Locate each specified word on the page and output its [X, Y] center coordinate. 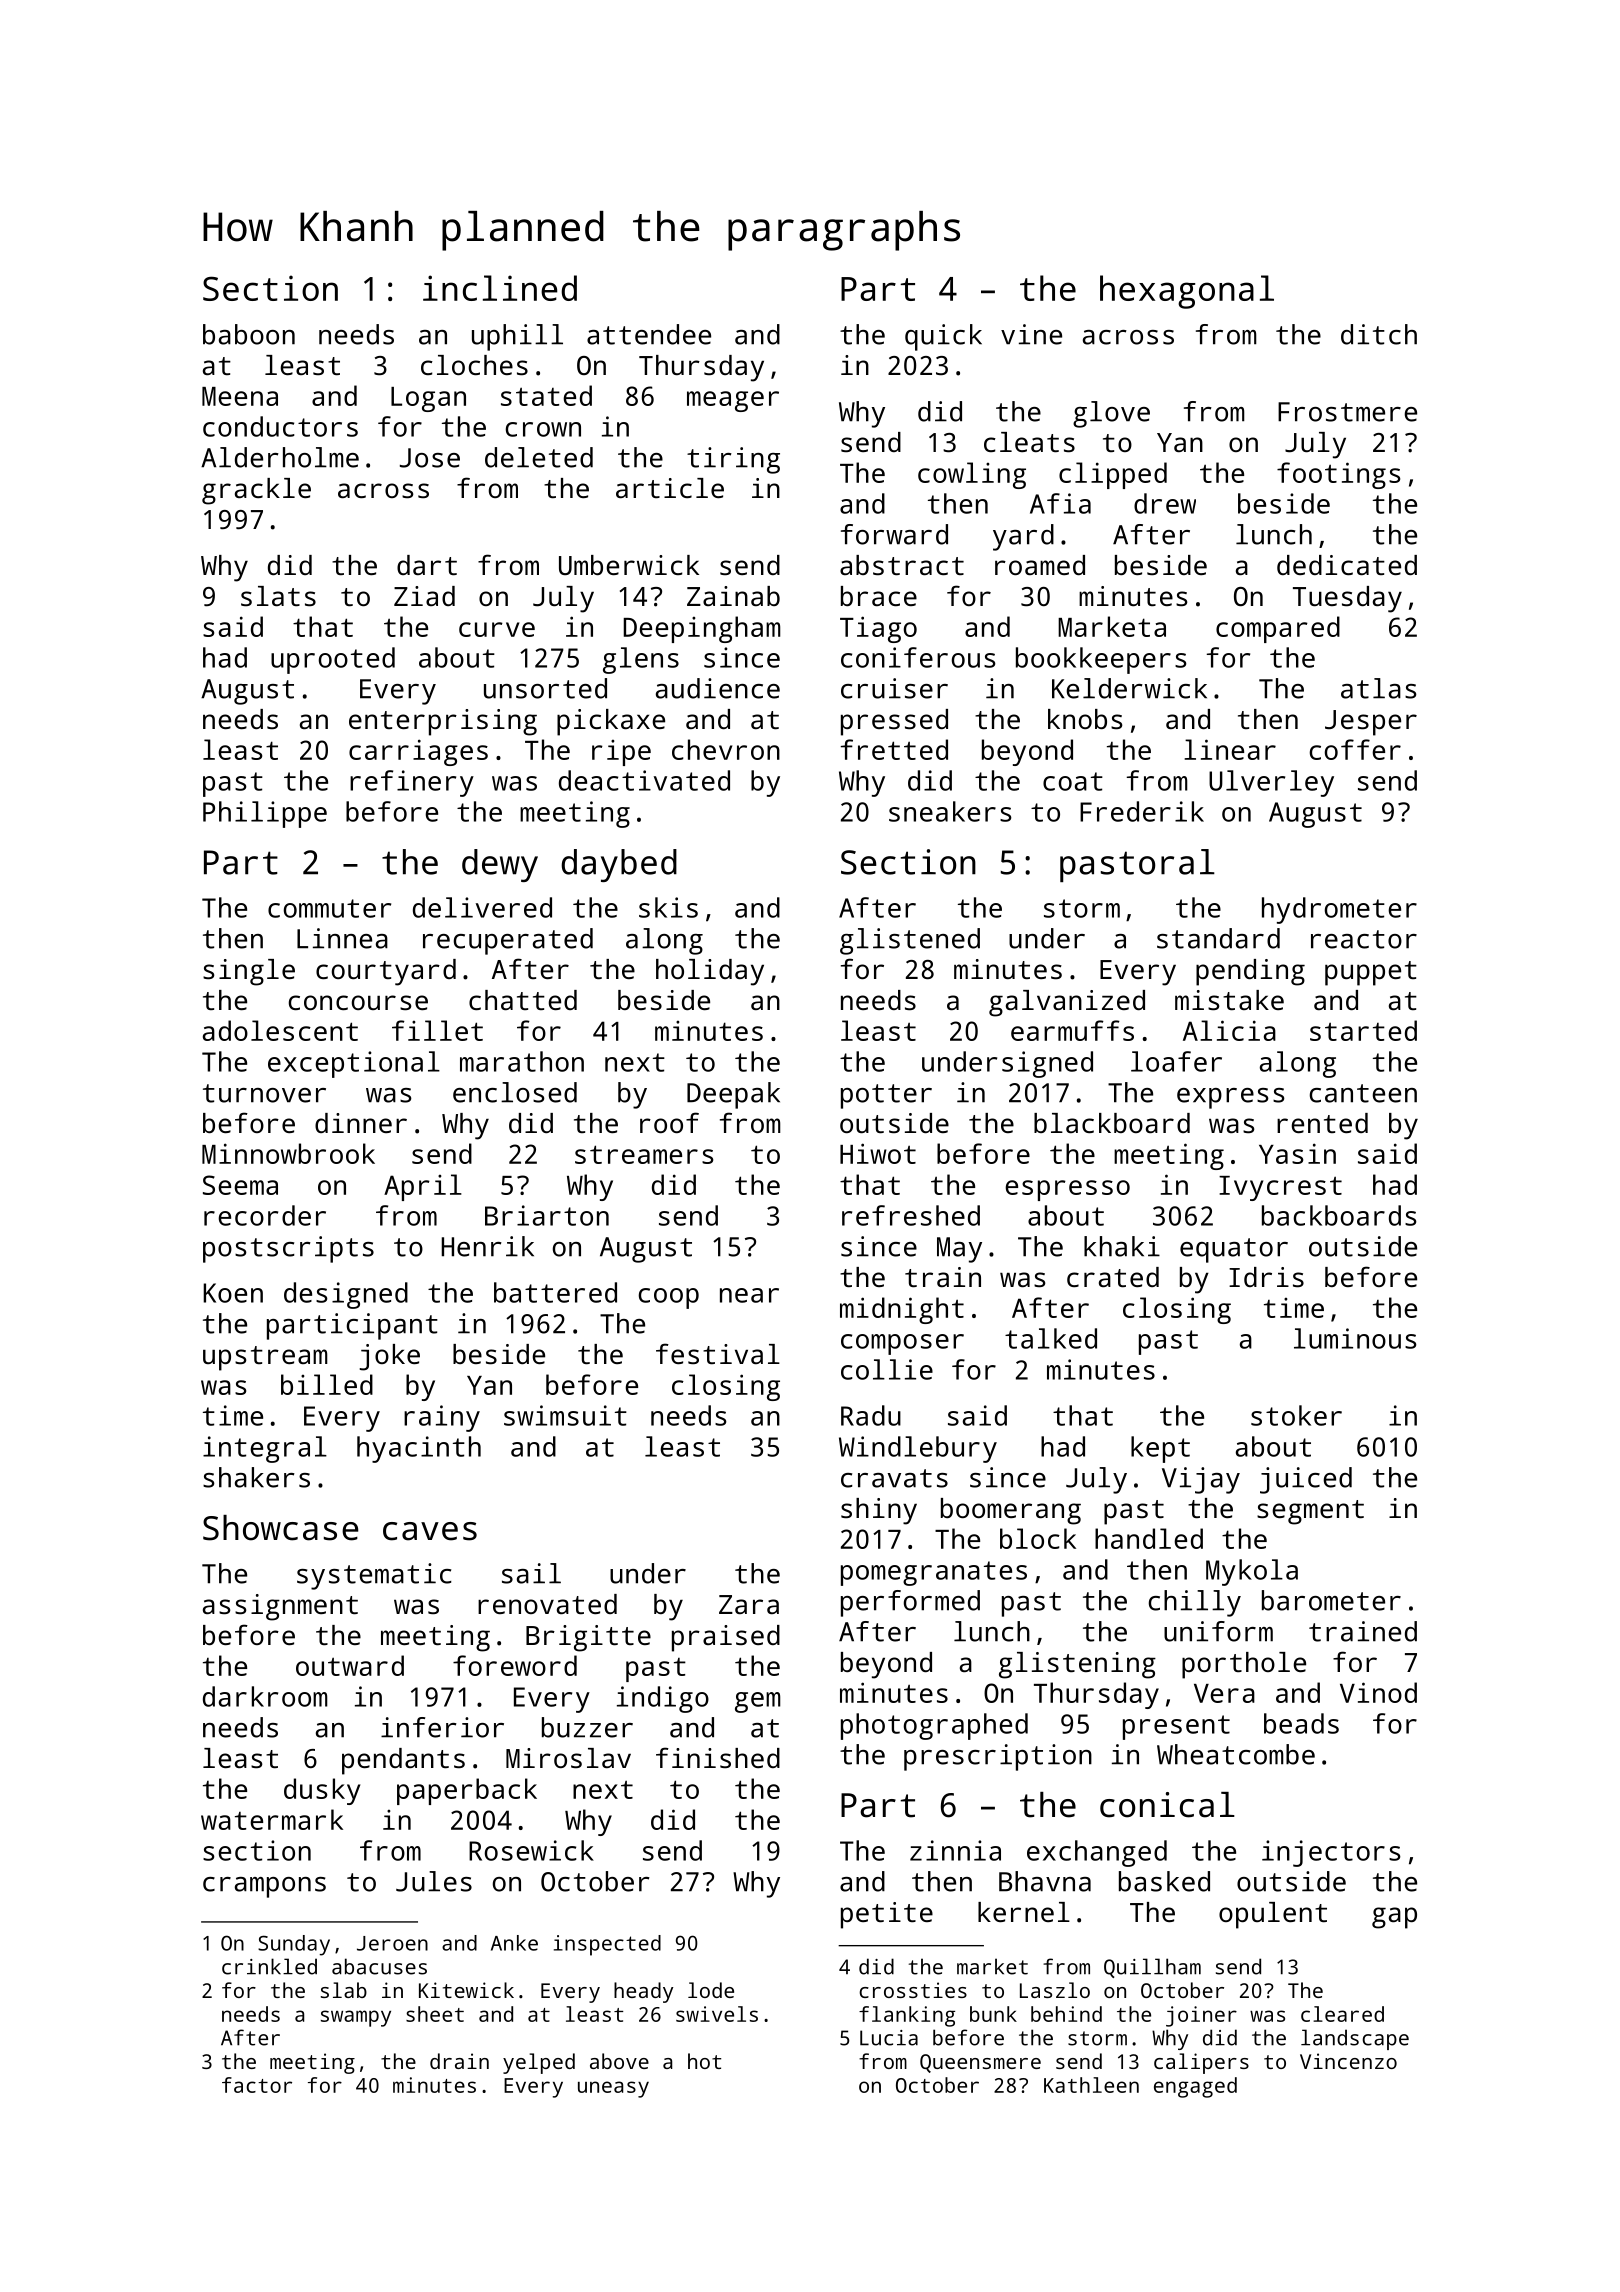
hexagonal [1187, 292]
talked [1051, 1338]
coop [669, 1298]
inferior [442, 1727]
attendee [649, 334]
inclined [500, 288]
